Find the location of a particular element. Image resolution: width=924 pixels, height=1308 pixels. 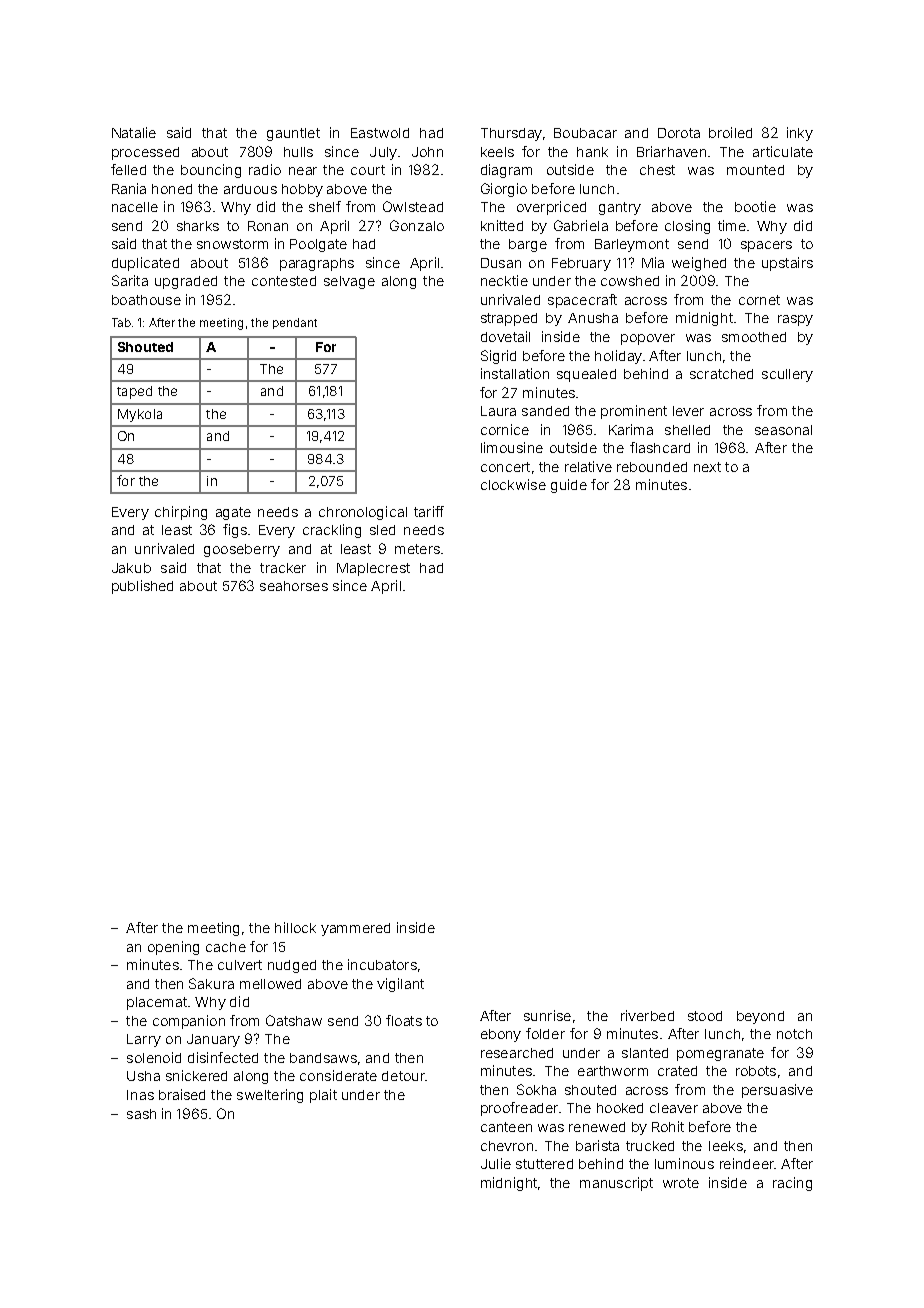

Poolgate is located at coordinates (318, 245).
